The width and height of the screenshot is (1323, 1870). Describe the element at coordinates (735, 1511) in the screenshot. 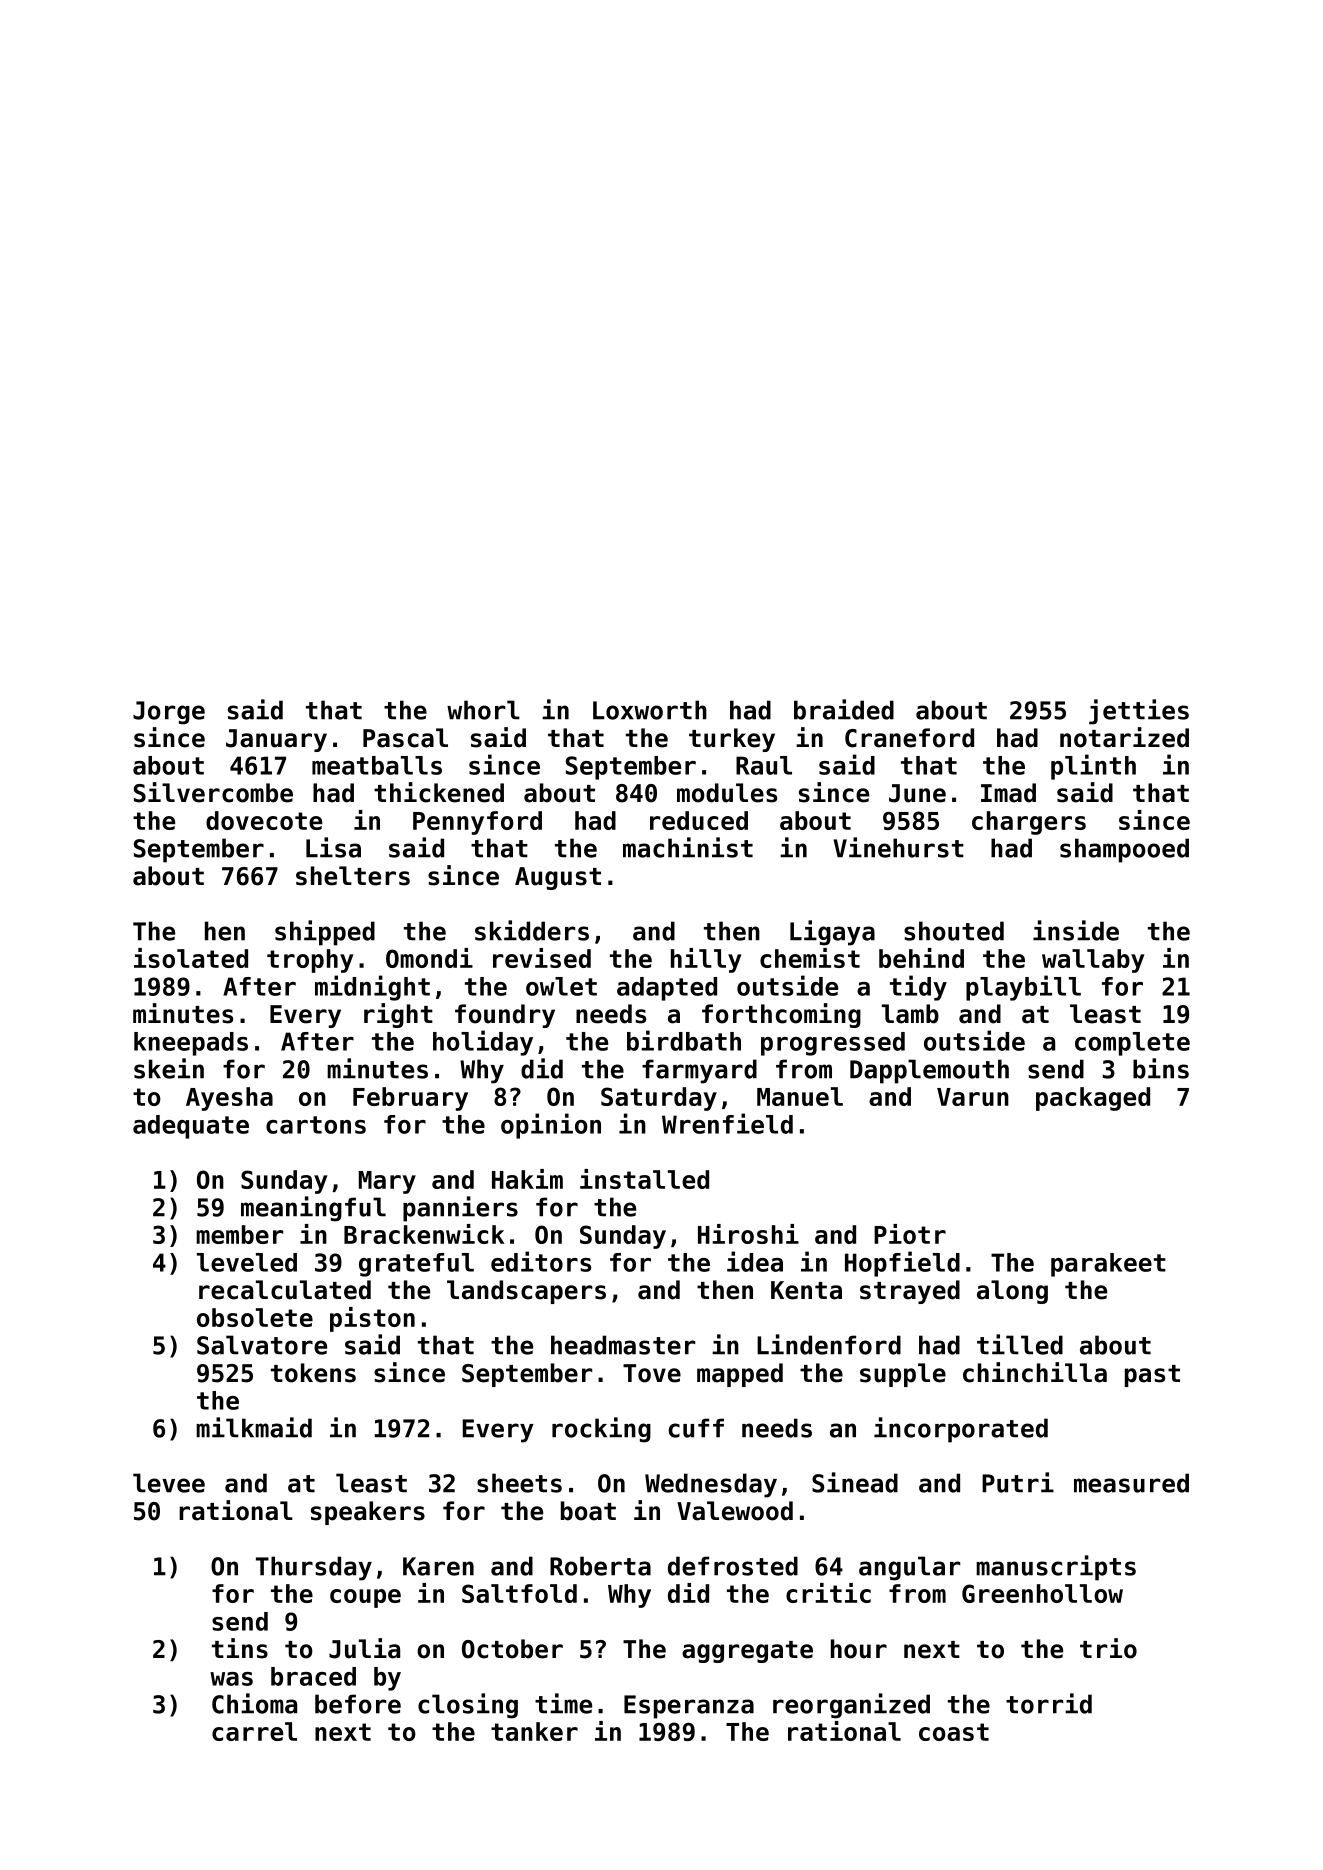

I see `Valewood` at that location.
